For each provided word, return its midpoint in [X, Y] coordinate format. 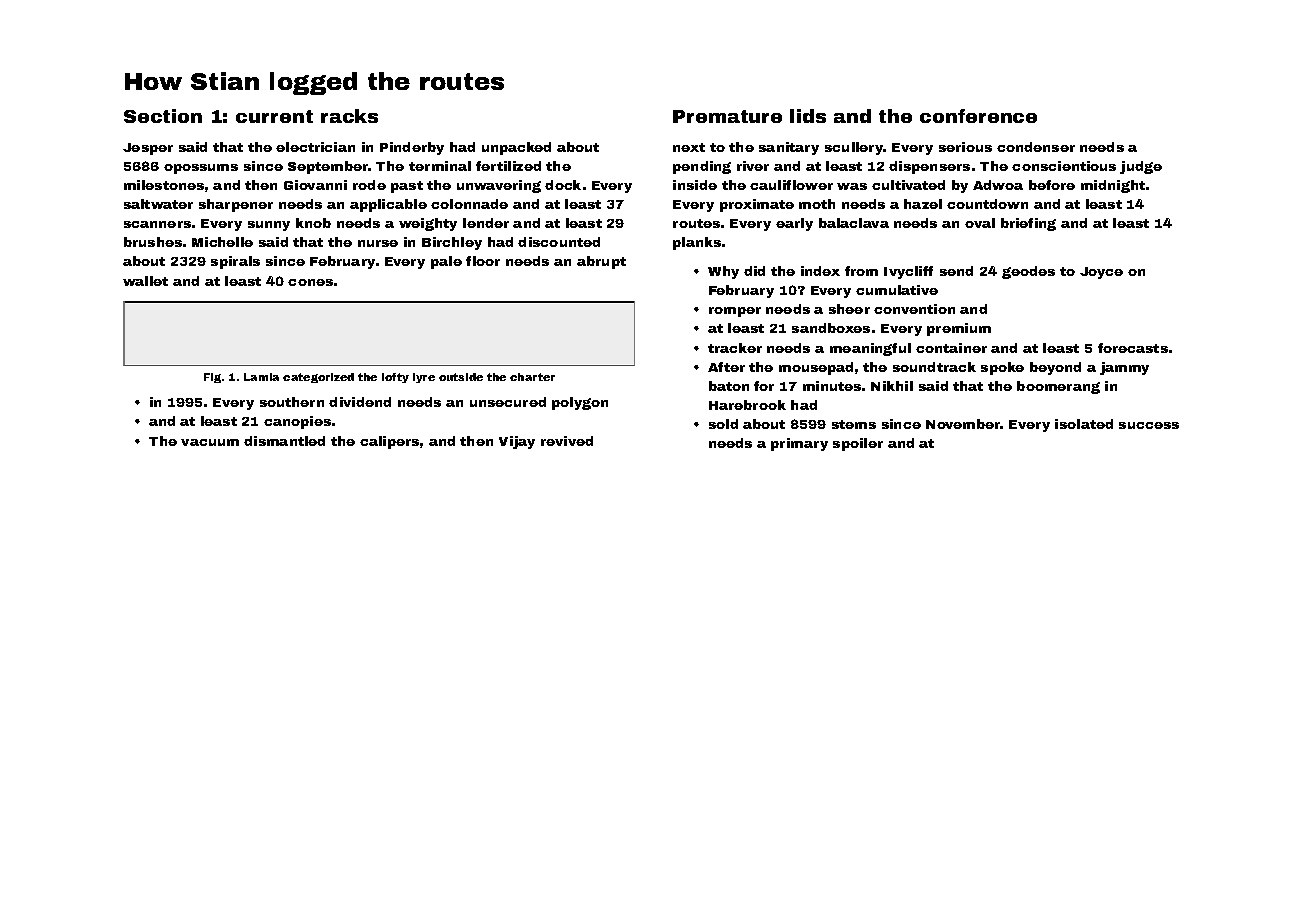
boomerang [1058, 387]
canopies [297, 422]
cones [310, 282]
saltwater [158, 204]
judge [1141, 167]
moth [817, 204]
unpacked [516, 148]
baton [729, 386]
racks [349, 116]
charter [532, 377]
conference [978, 116]
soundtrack [934, 367]
